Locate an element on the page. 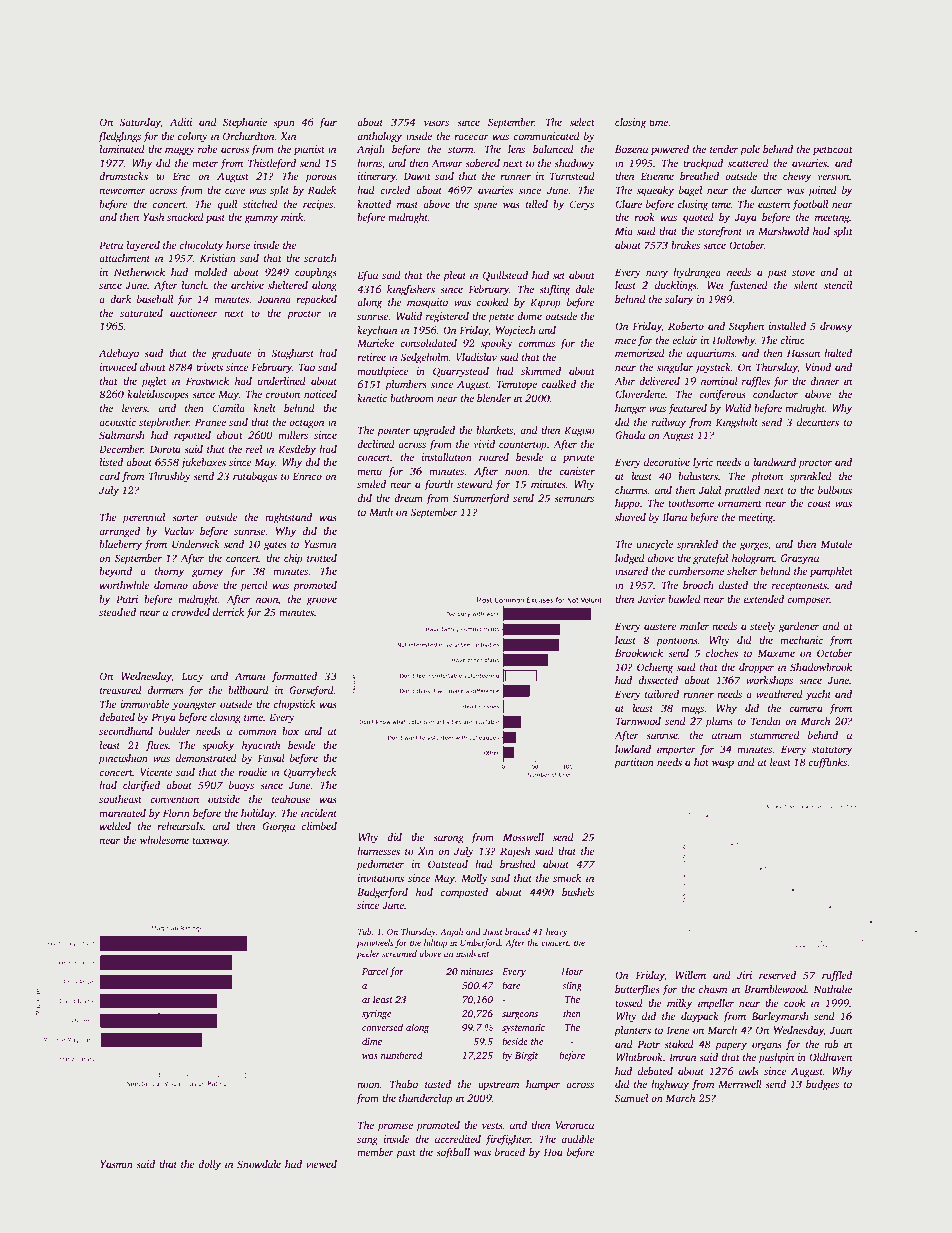  lowland is located at coordinates (633, 749).
